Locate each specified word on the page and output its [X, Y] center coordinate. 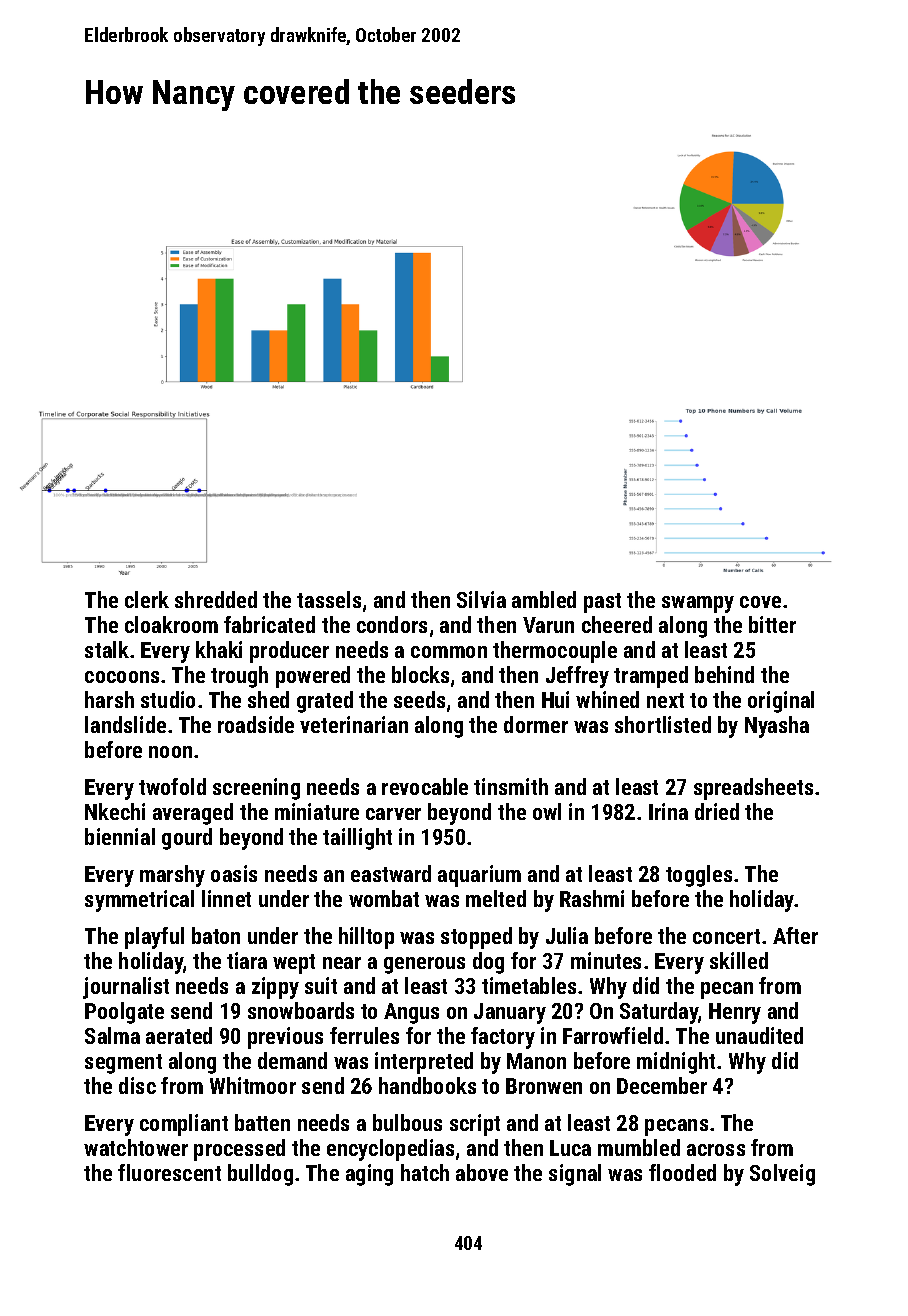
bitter [772, 624]
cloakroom [171, 624]
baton [216, 935]
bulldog [260, 1175]
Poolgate [124, 1013]
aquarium [479, 876]
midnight [676, 1063]
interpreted [424, 1063]
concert [726, 936]
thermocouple [555, 652]
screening [256, 789]
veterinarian [354, 724]
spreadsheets [753, 789]
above [482, 1172]
